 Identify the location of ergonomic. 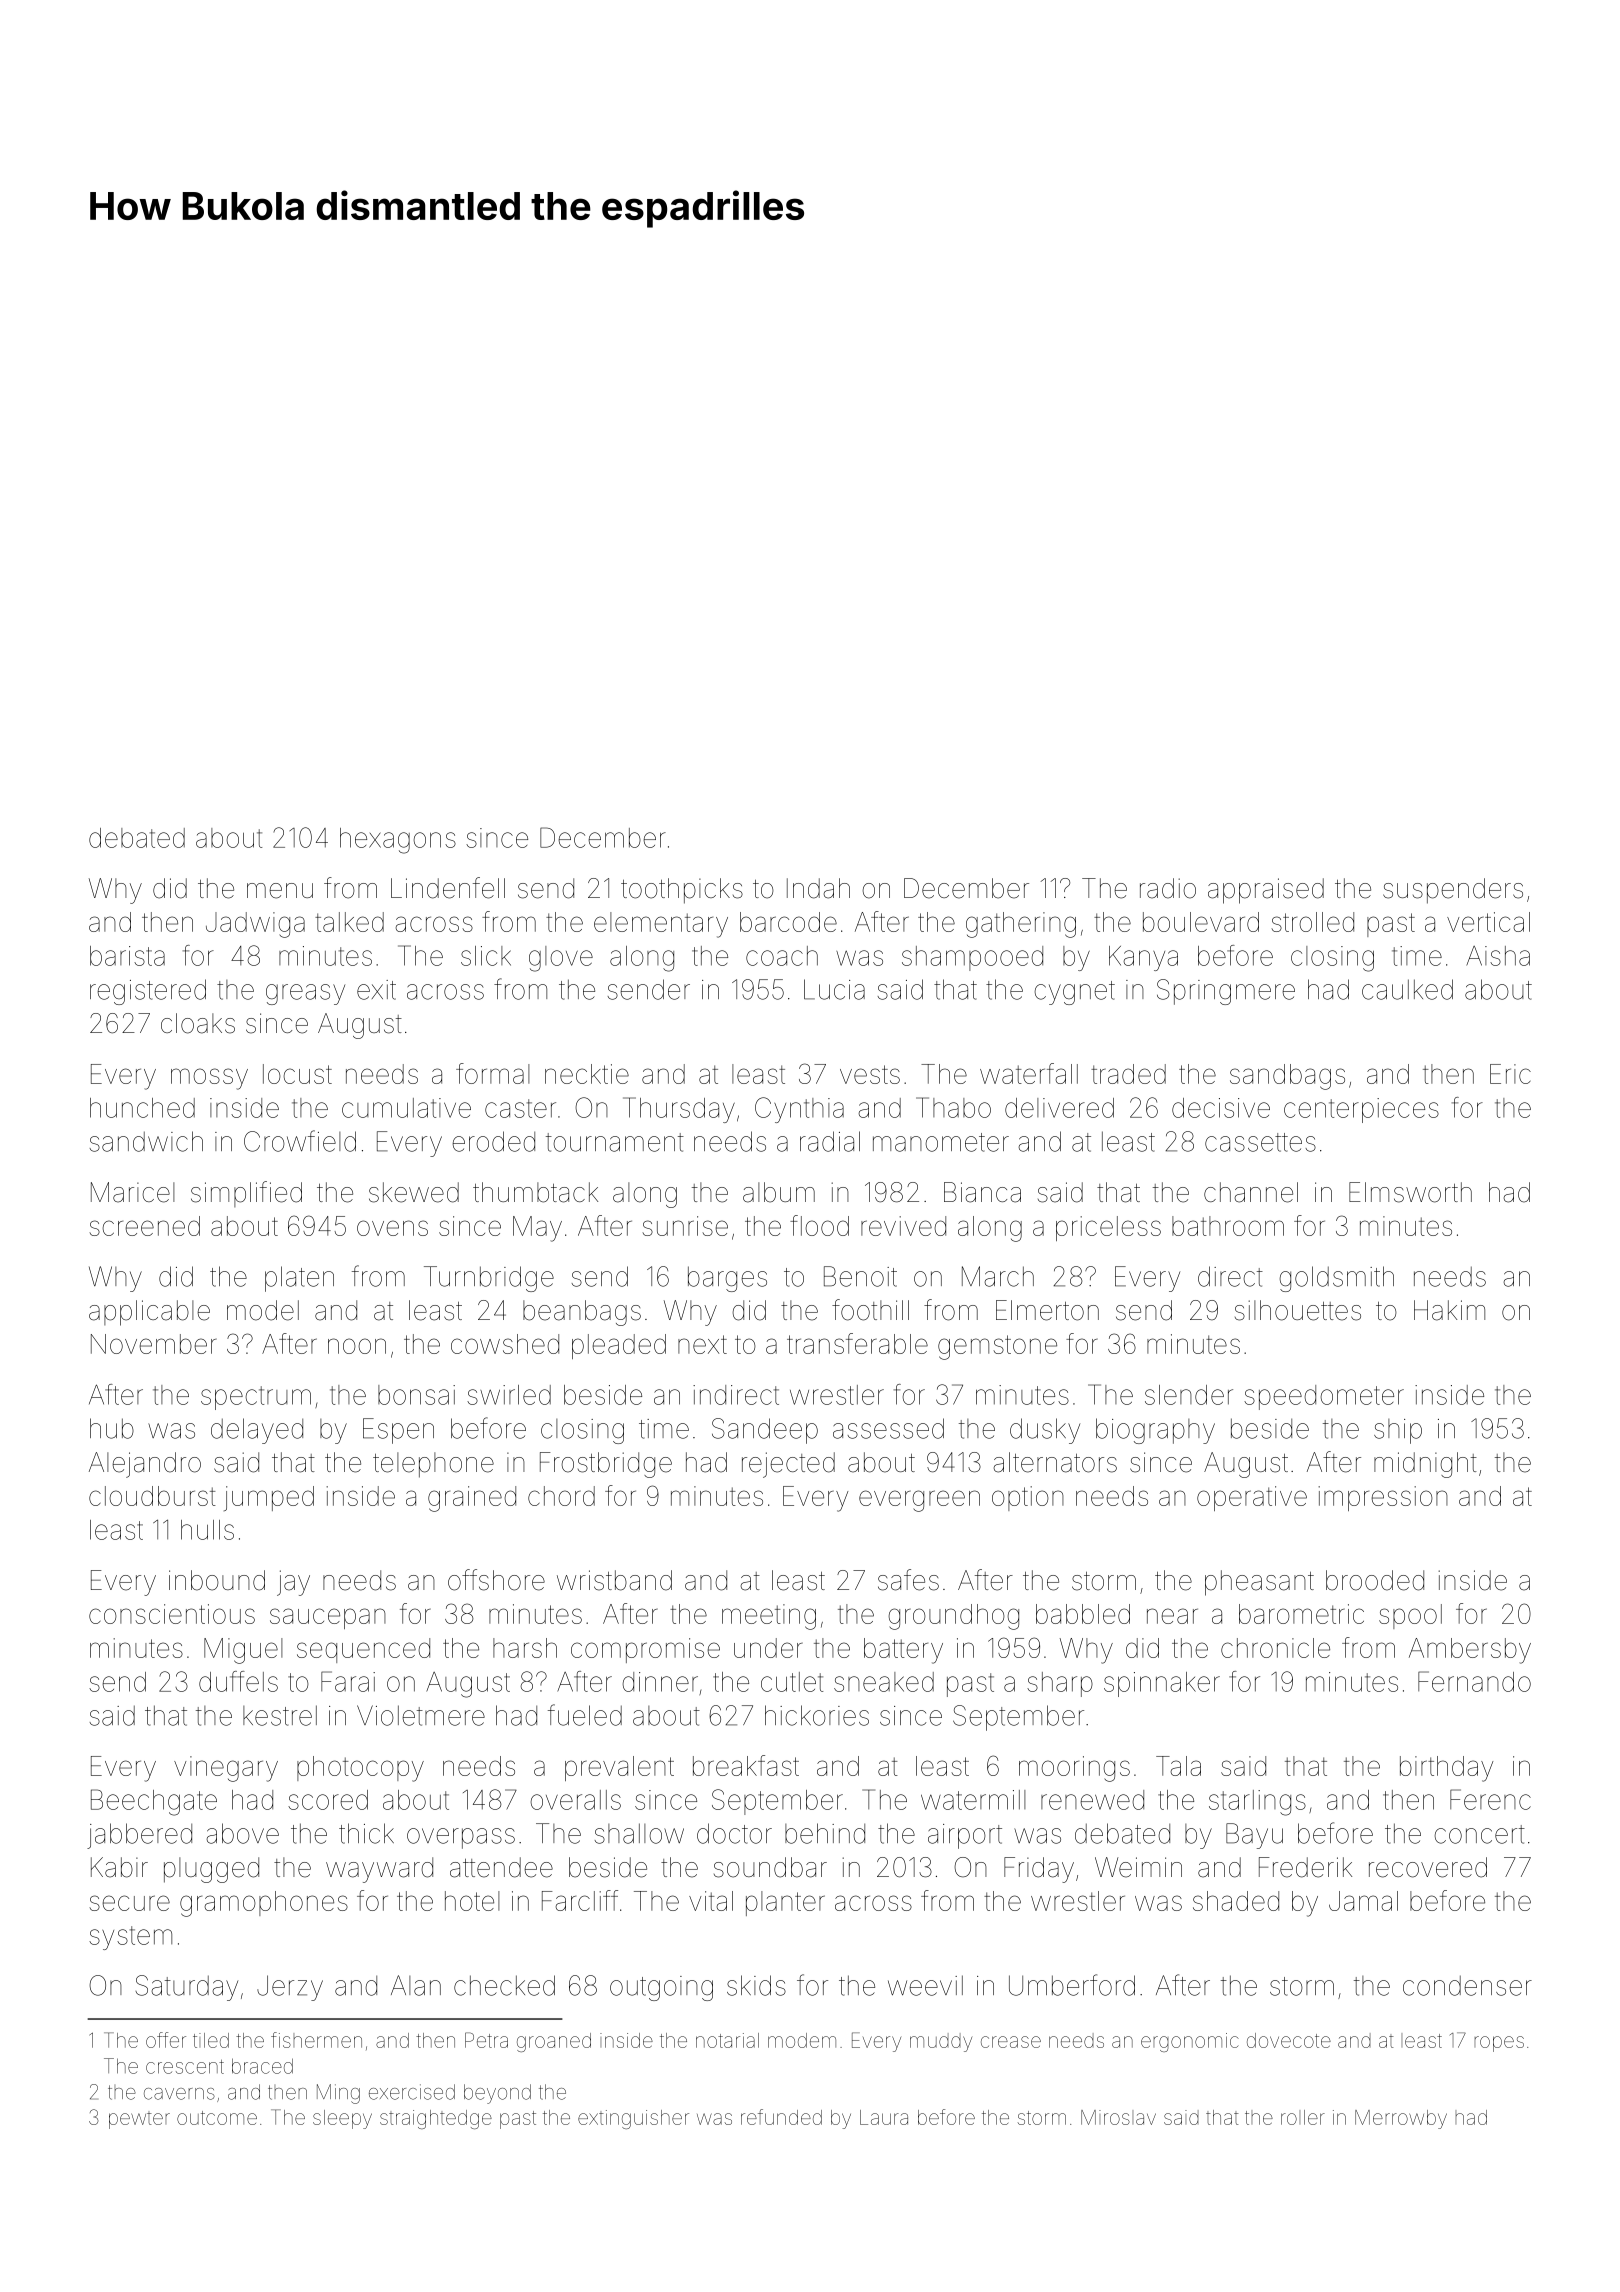
(1190, 2042).
